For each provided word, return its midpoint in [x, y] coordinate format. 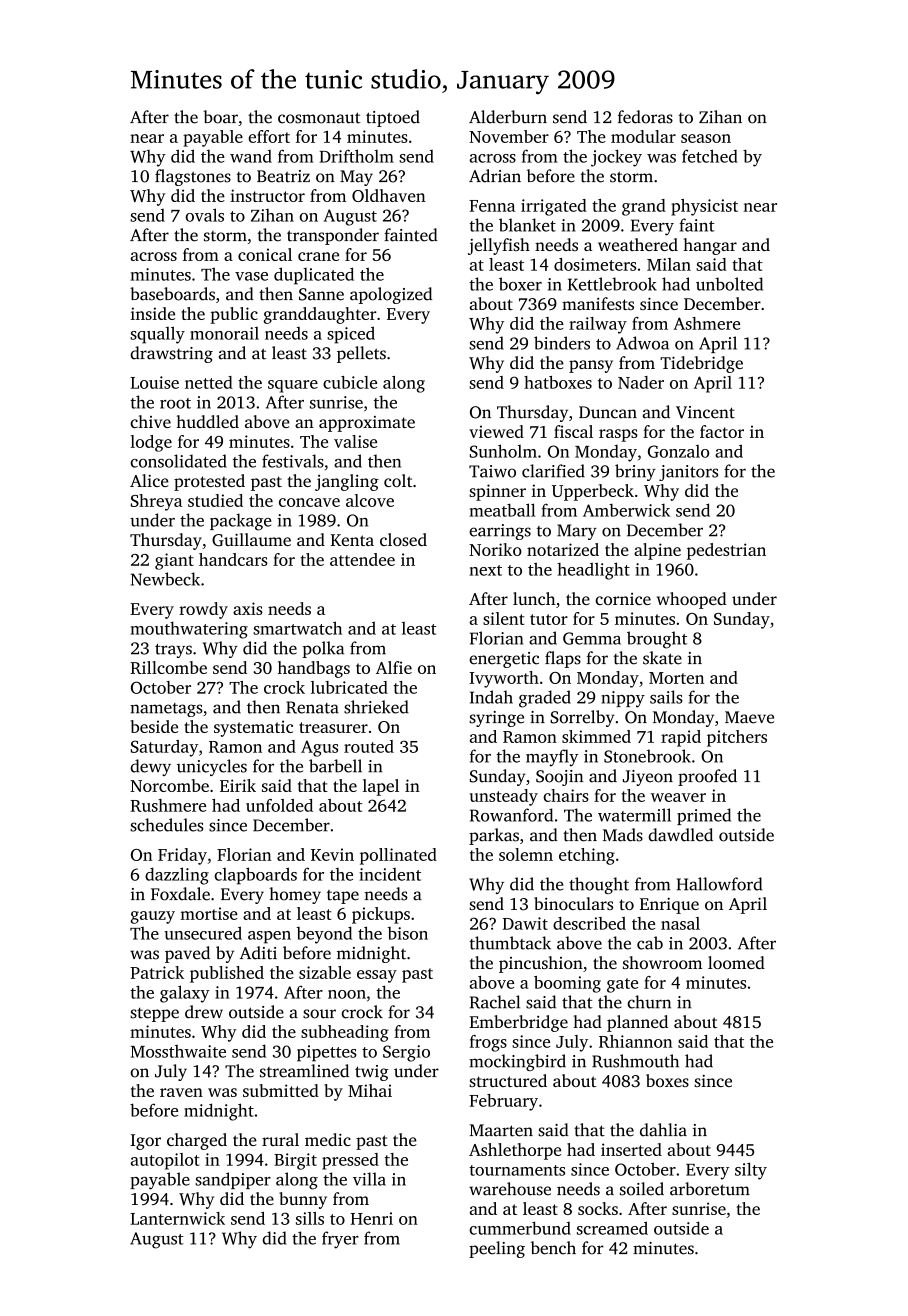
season [706, 138]
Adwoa [642, 343]
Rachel [495, 1002]
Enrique [669, 906]
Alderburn [508, 117]
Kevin [332, 854]
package [241, 522]
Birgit [295, 1161]
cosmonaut [319, 118]
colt [398, 480]
